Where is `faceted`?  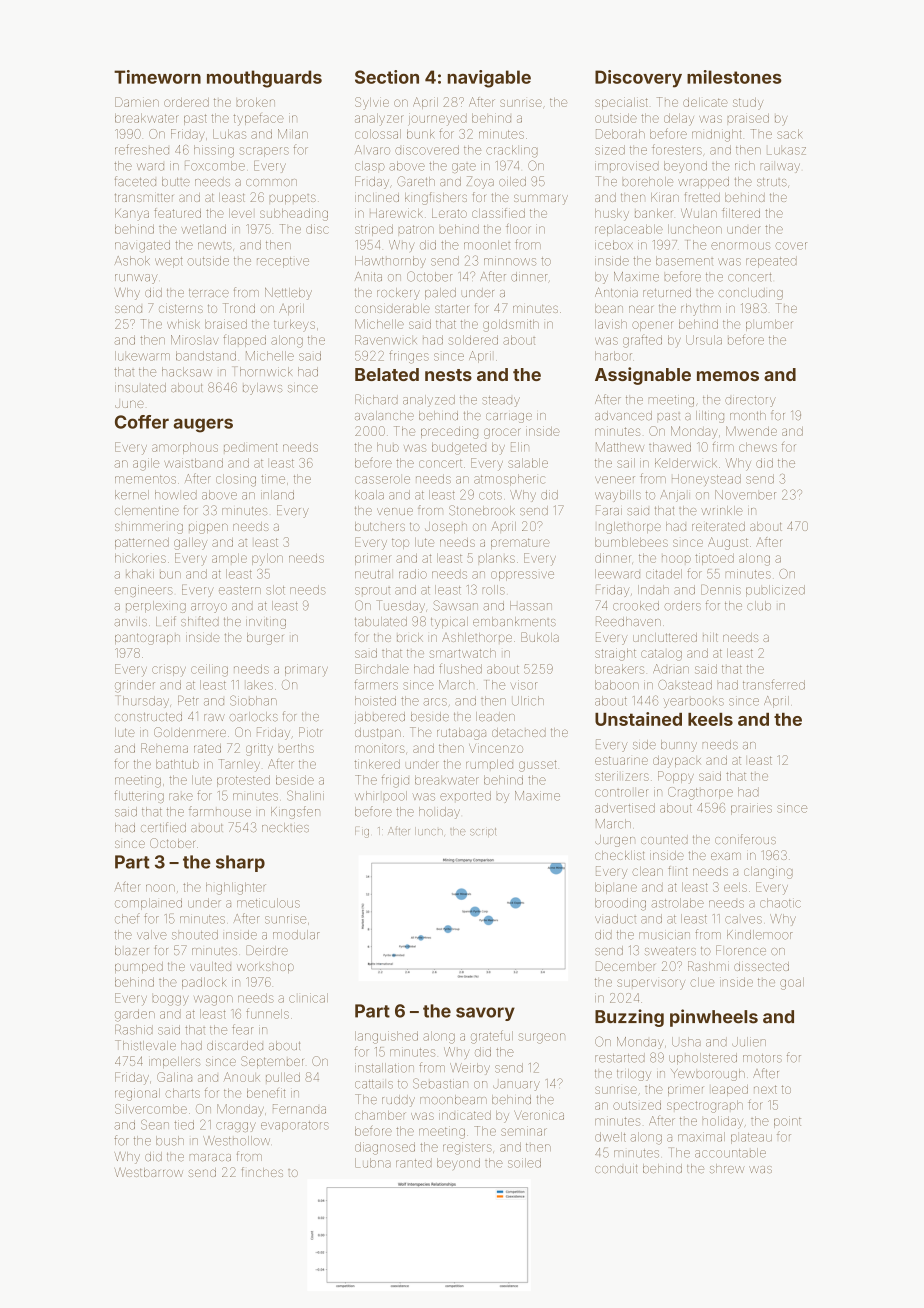 faceted is located at coordinates (135, 181).
